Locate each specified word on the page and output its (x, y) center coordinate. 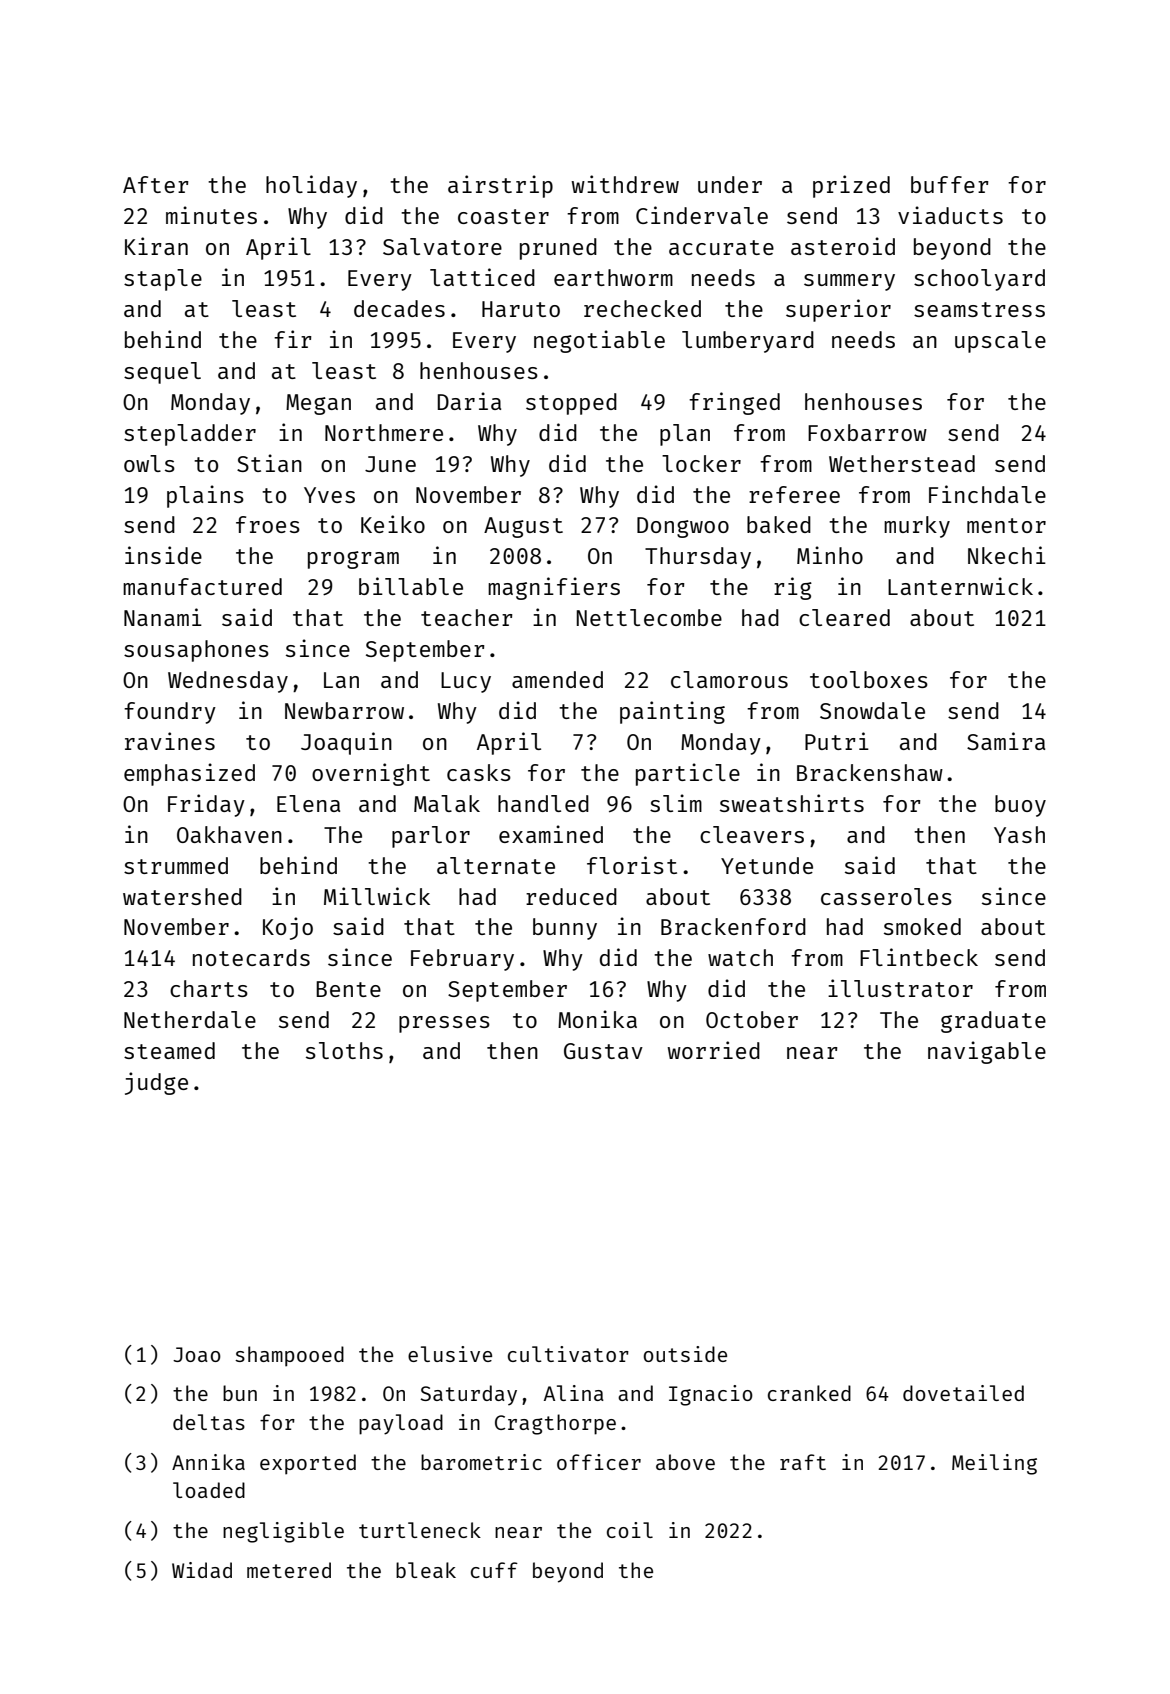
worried (714, 1050)
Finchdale (987, 494)
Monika (597, 1019)
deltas (209, 1422)
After (156, 184)
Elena (308, 803)
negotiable (599, 341)
